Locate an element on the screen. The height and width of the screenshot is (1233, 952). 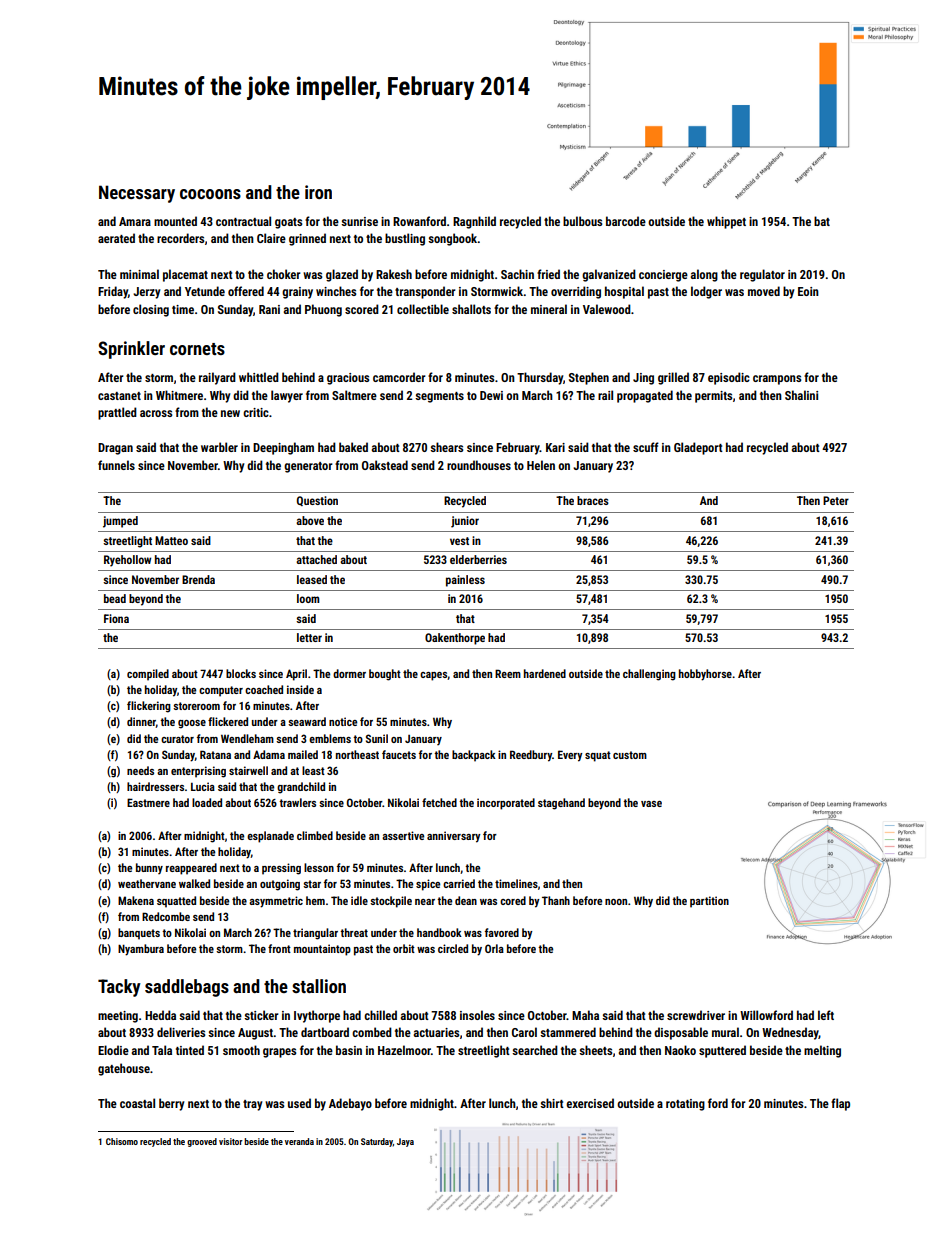
Chisomo is located at coordinates (122, 1141).
